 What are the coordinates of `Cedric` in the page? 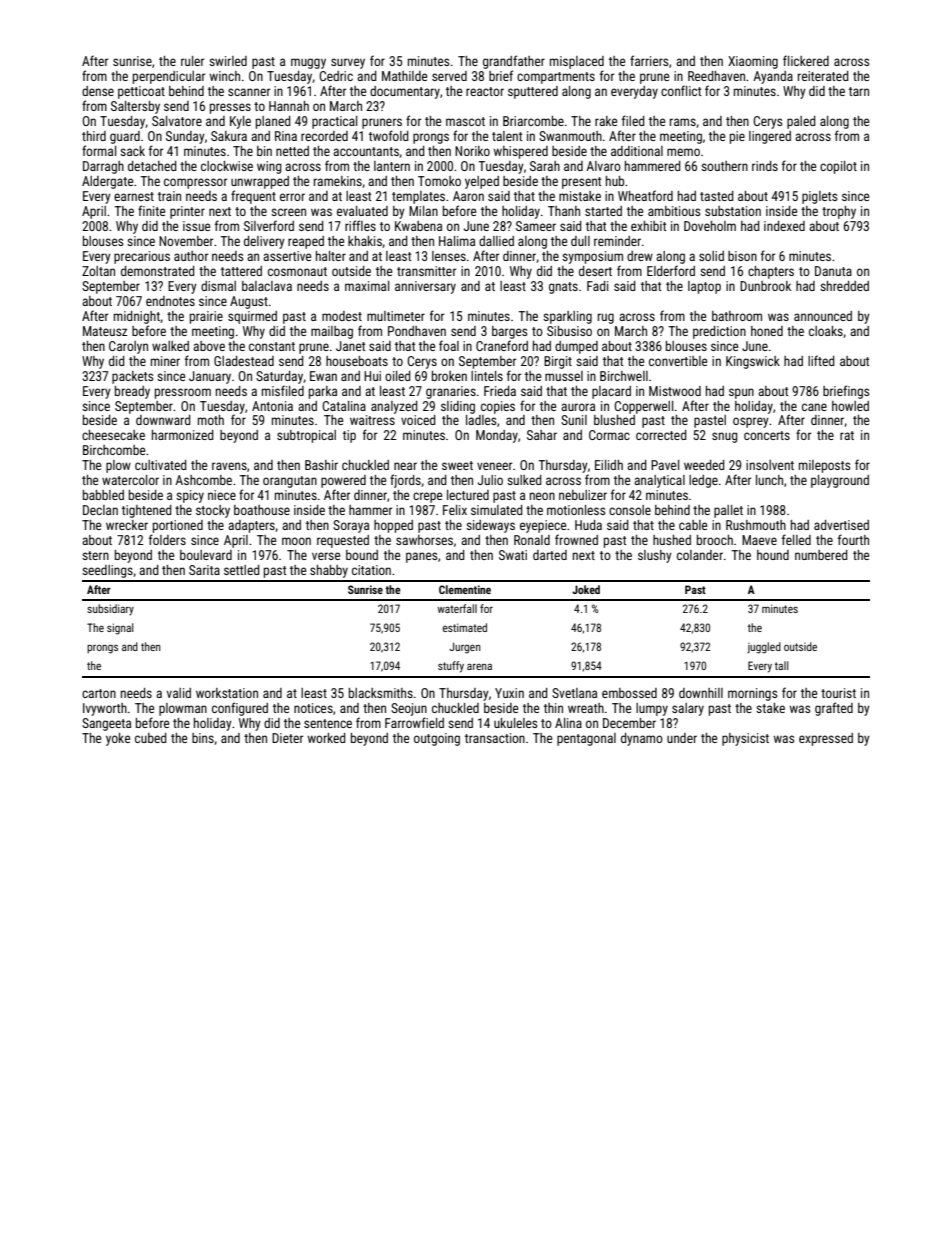 It's located at (336, 76).
